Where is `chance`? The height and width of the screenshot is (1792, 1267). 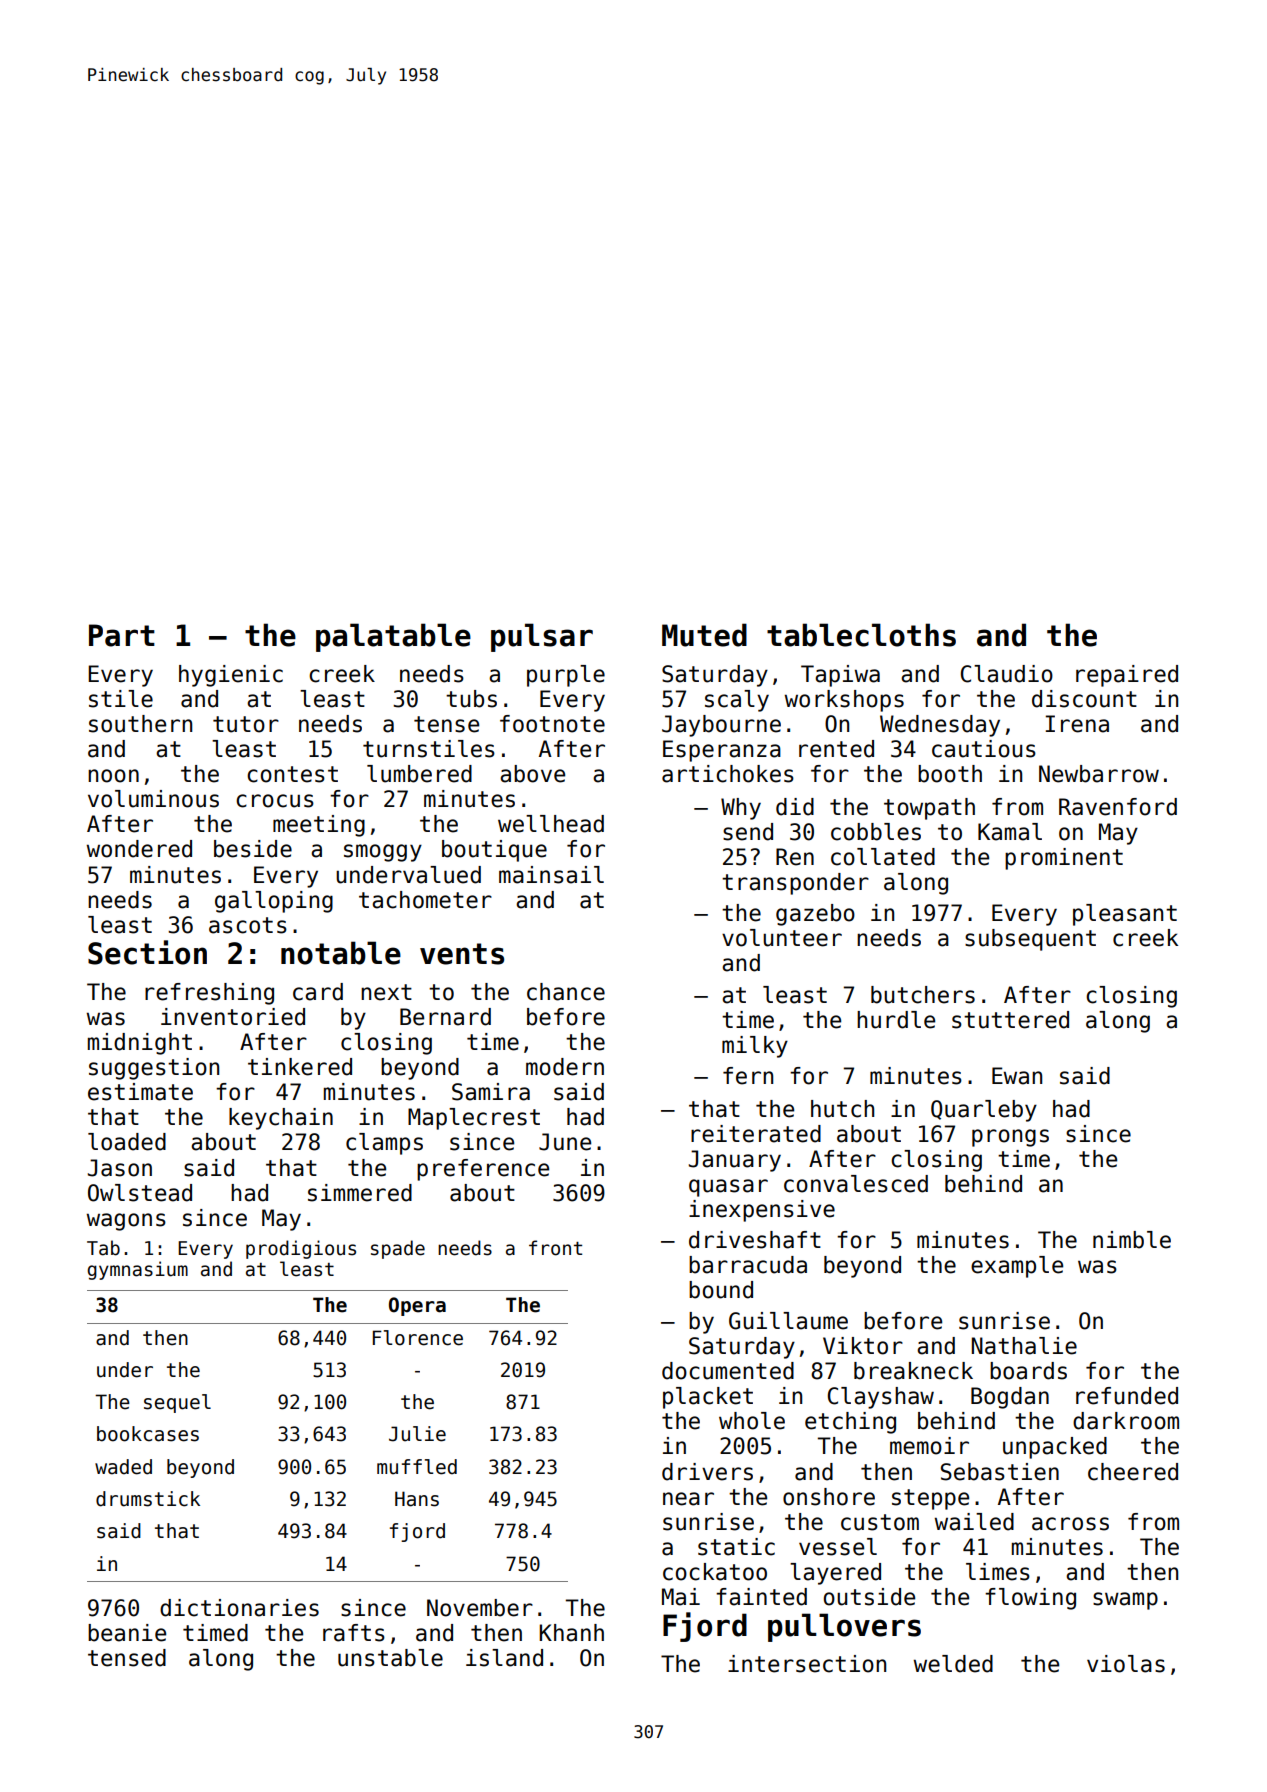 chance is located at coordinates (566, 992).
